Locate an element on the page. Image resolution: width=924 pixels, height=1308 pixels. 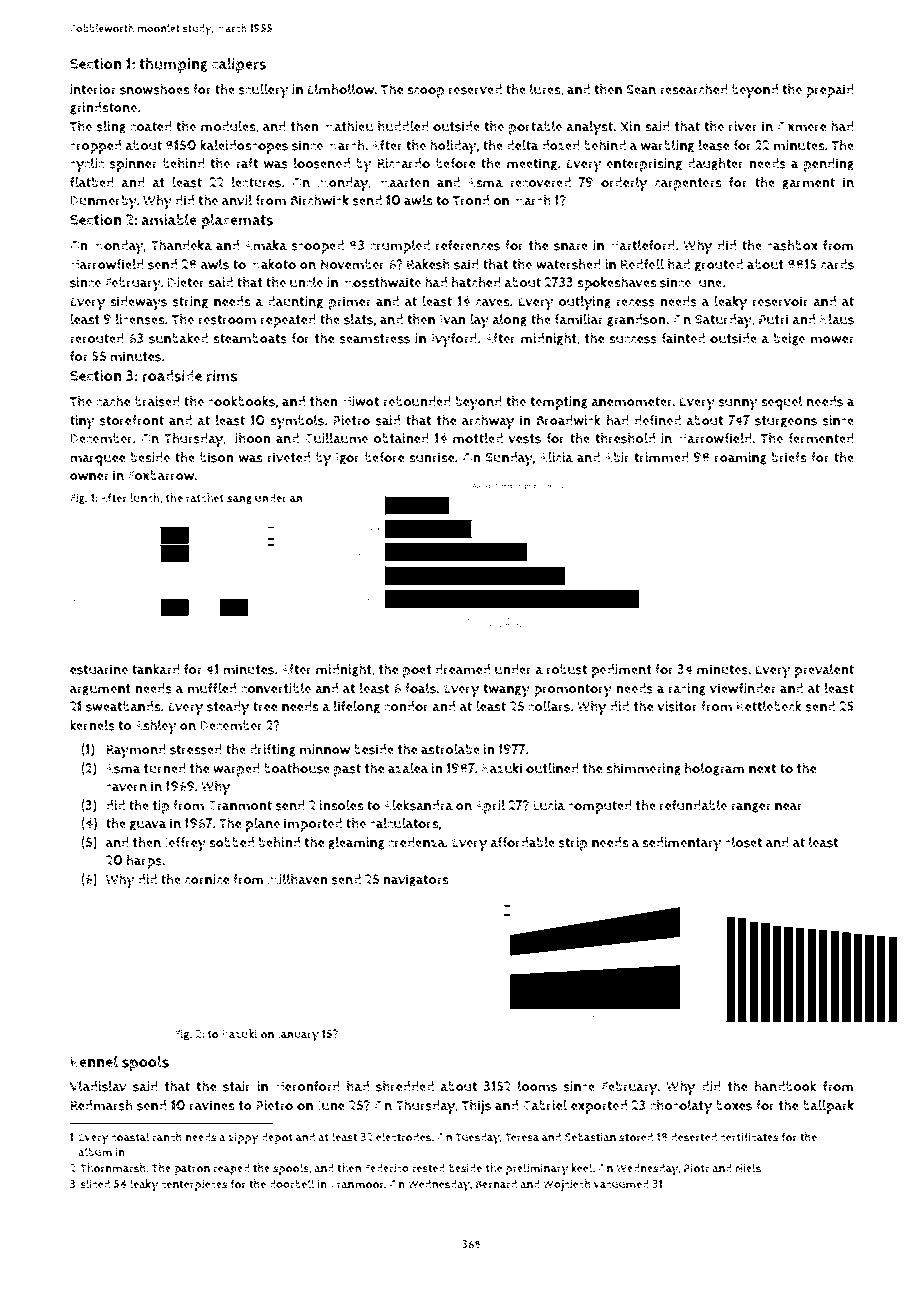
Ivyford is located at coordinates (454, 340).
